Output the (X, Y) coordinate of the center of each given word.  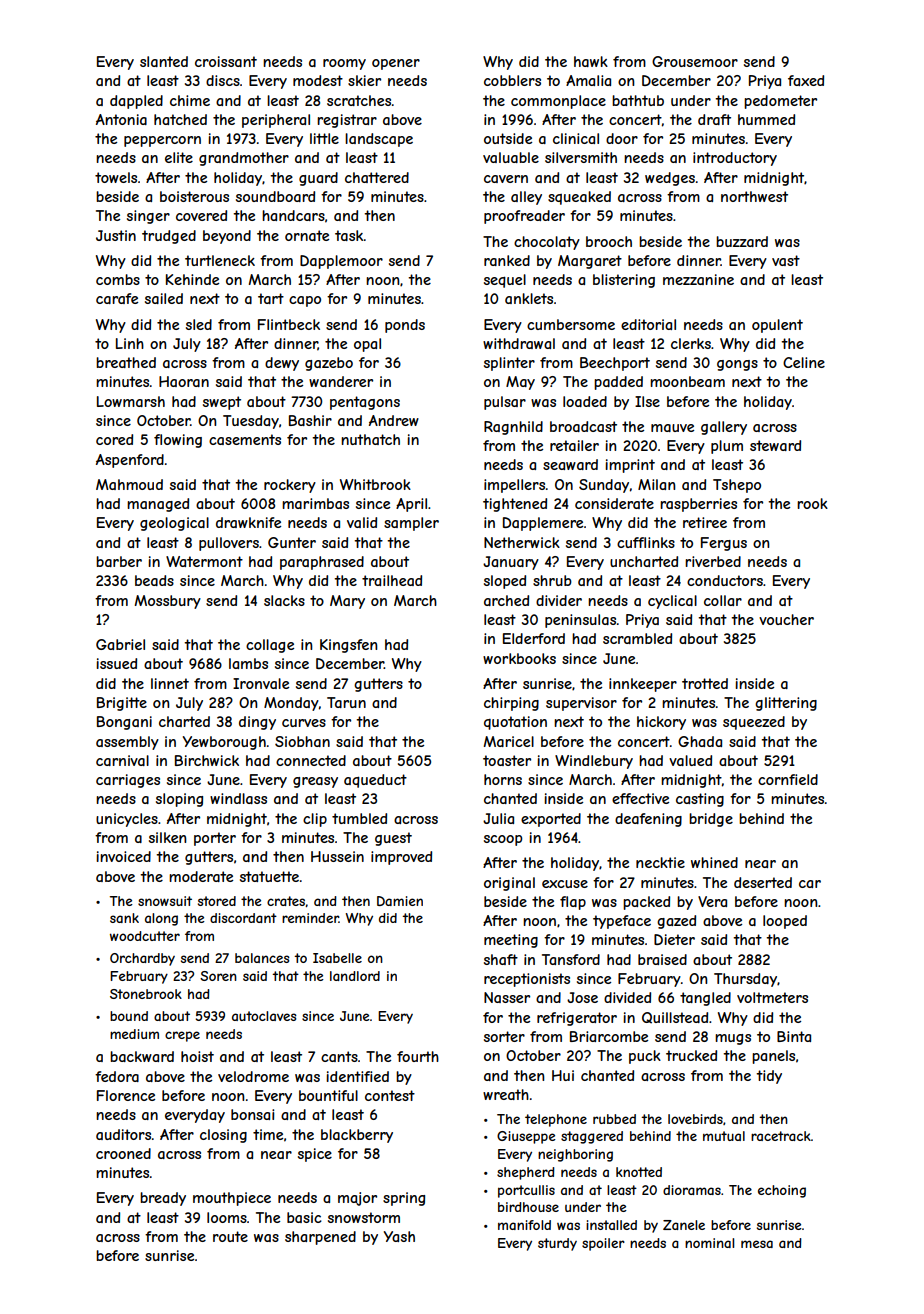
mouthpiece (232, 1199)
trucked (691, 1055)
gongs (737, 365)
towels (116, 177)
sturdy (557, 1244)
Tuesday (251, 422)
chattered (377, 177)
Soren (218, 976)
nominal (709, 1243)
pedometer (780, 102)
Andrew (394, 420)
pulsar (505, 403)
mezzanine (698, 279)
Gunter (292, 542)
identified (357, 1076)
